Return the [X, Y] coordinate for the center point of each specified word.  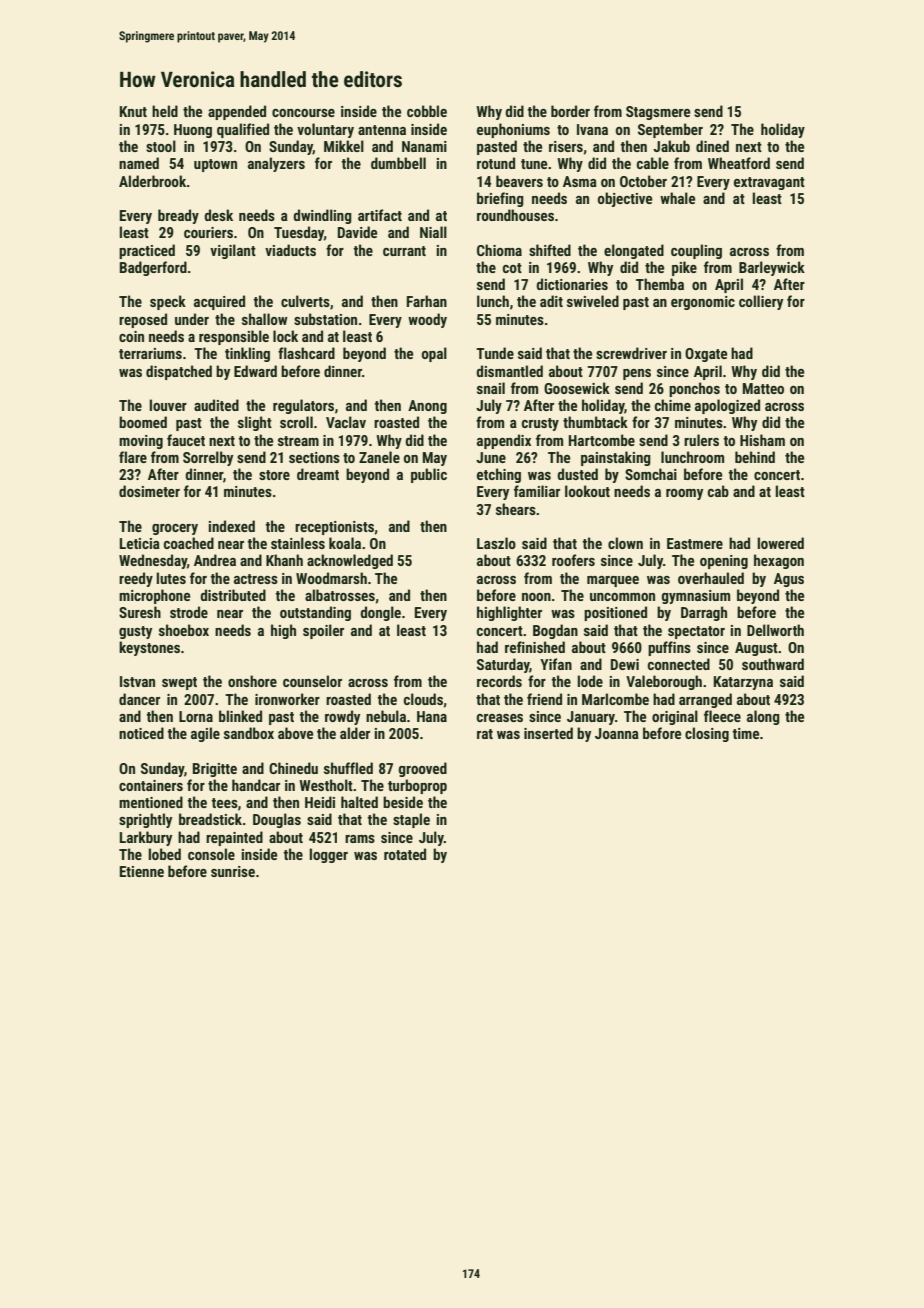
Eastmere [695, 543]
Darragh [704, 613]
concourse [303, 113]
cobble [427, 111]
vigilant [233, 251]
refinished [535, 647]
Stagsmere [658, 113]
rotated [405, 854]
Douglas [277, 820]
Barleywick [772, 268]
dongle [380, 613]
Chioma [499, 250]
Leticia [140, 543]
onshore [252, 681]
